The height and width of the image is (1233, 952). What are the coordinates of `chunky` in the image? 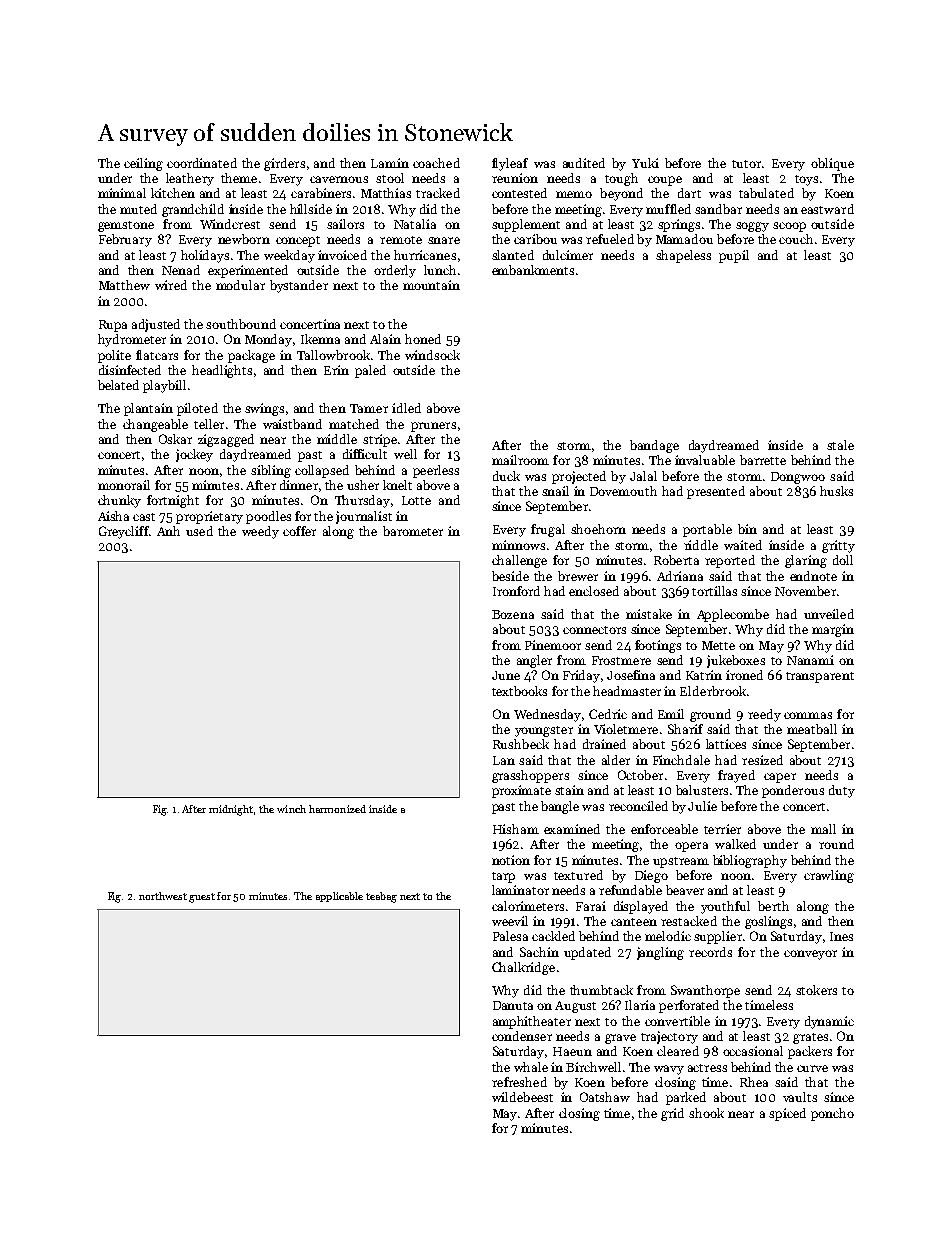 It's located at (119, 501).
